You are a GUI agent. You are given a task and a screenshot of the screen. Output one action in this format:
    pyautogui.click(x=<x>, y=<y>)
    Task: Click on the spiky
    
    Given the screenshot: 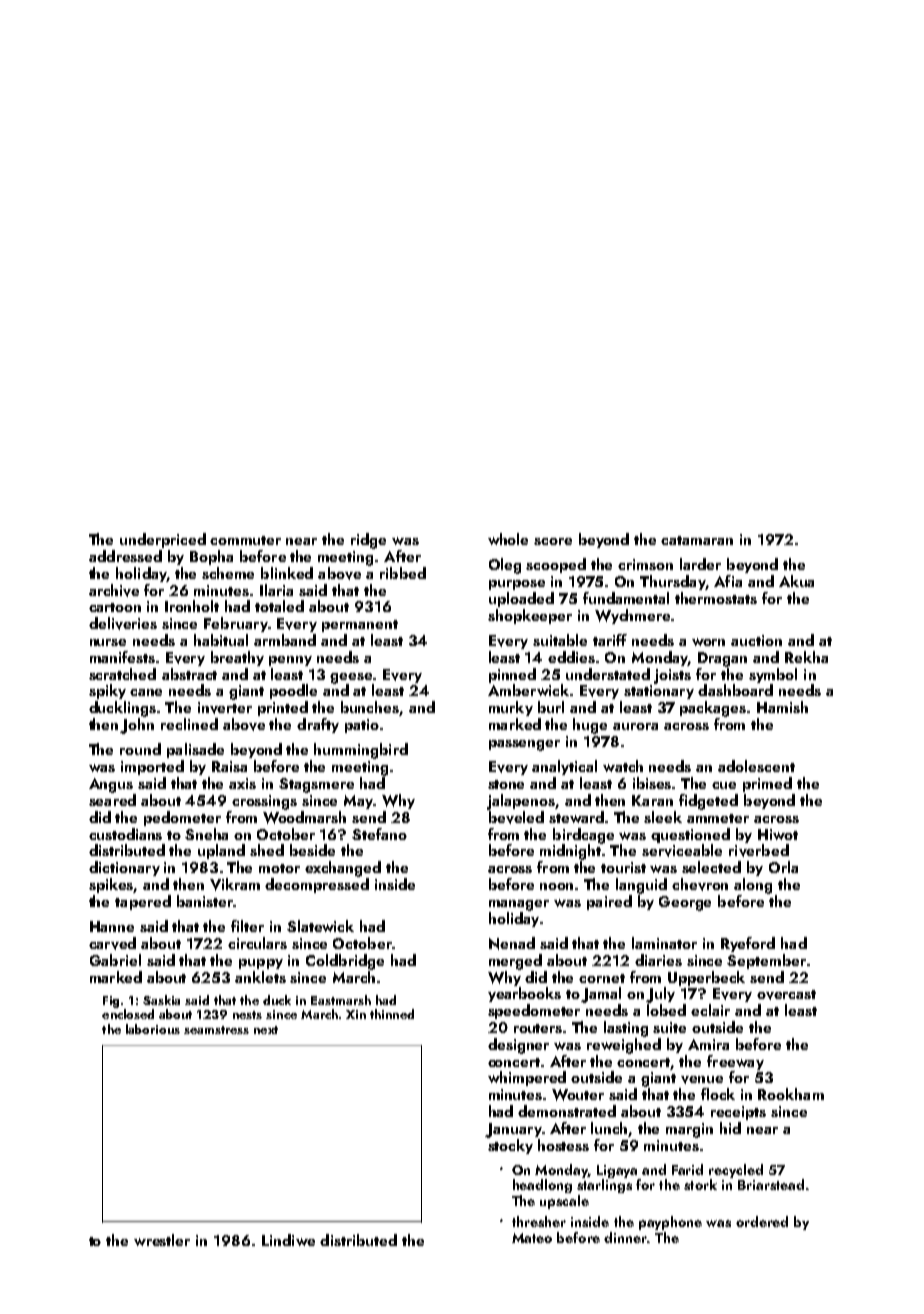 What is the action you would take?
    pyautogui.click(x=107, y=691)
